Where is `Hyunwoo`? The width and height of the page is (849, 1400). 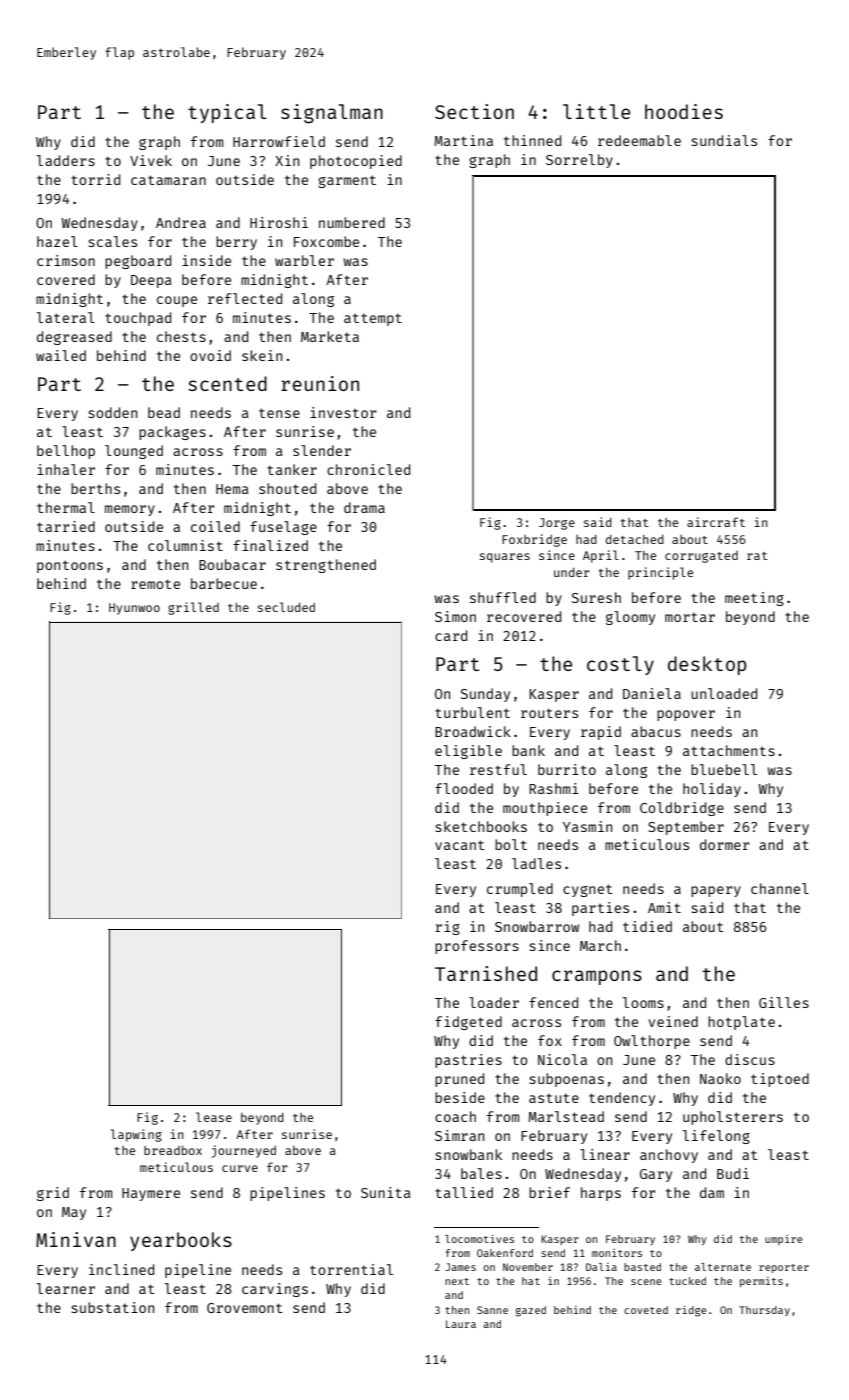
Hyunwoo is located at coordinates (134, 609).
